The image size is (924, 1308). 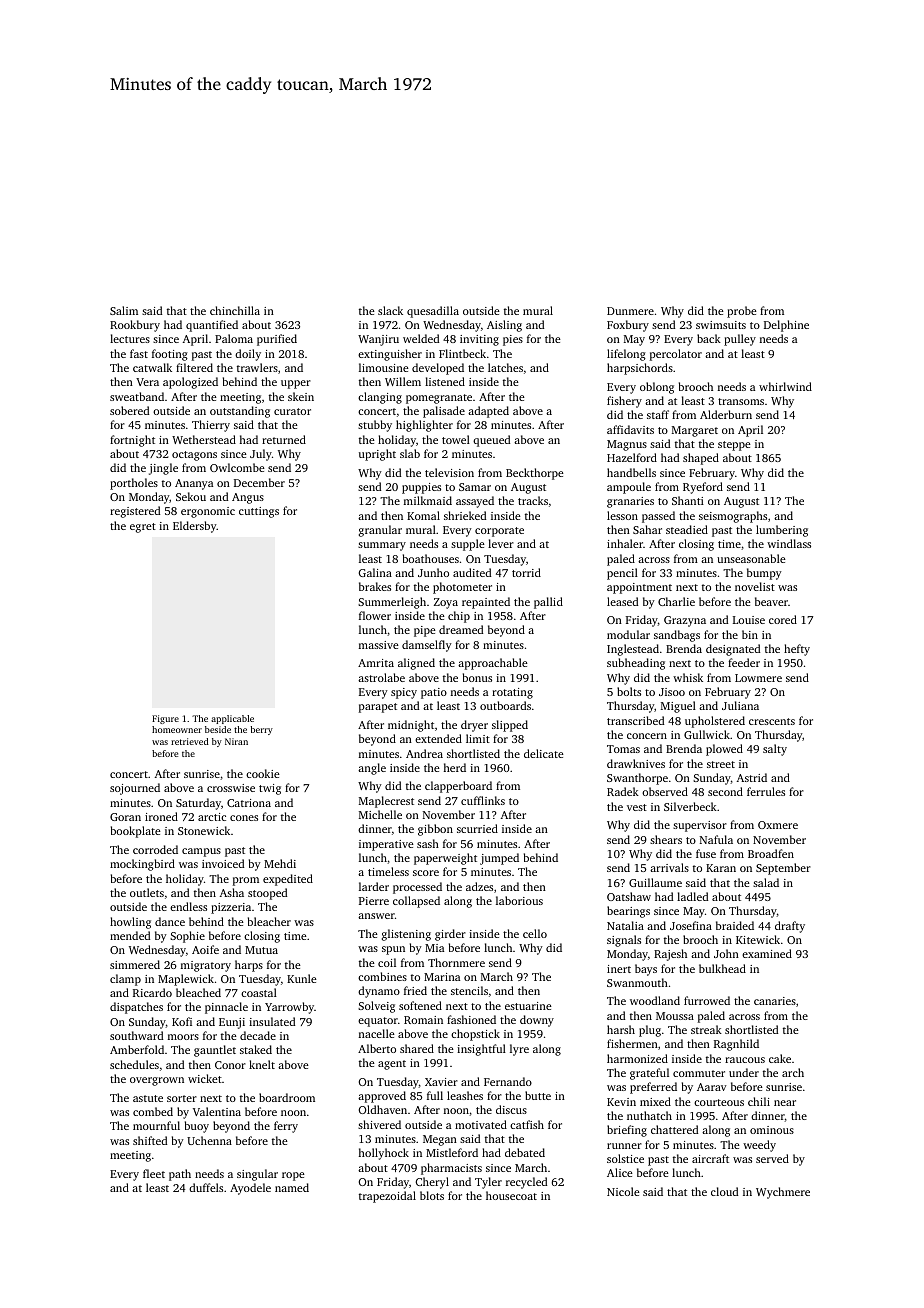 What do you see at coordinates (267, 894) in the screenshot?
I see `stooped` at bounding box center [267, 894].
